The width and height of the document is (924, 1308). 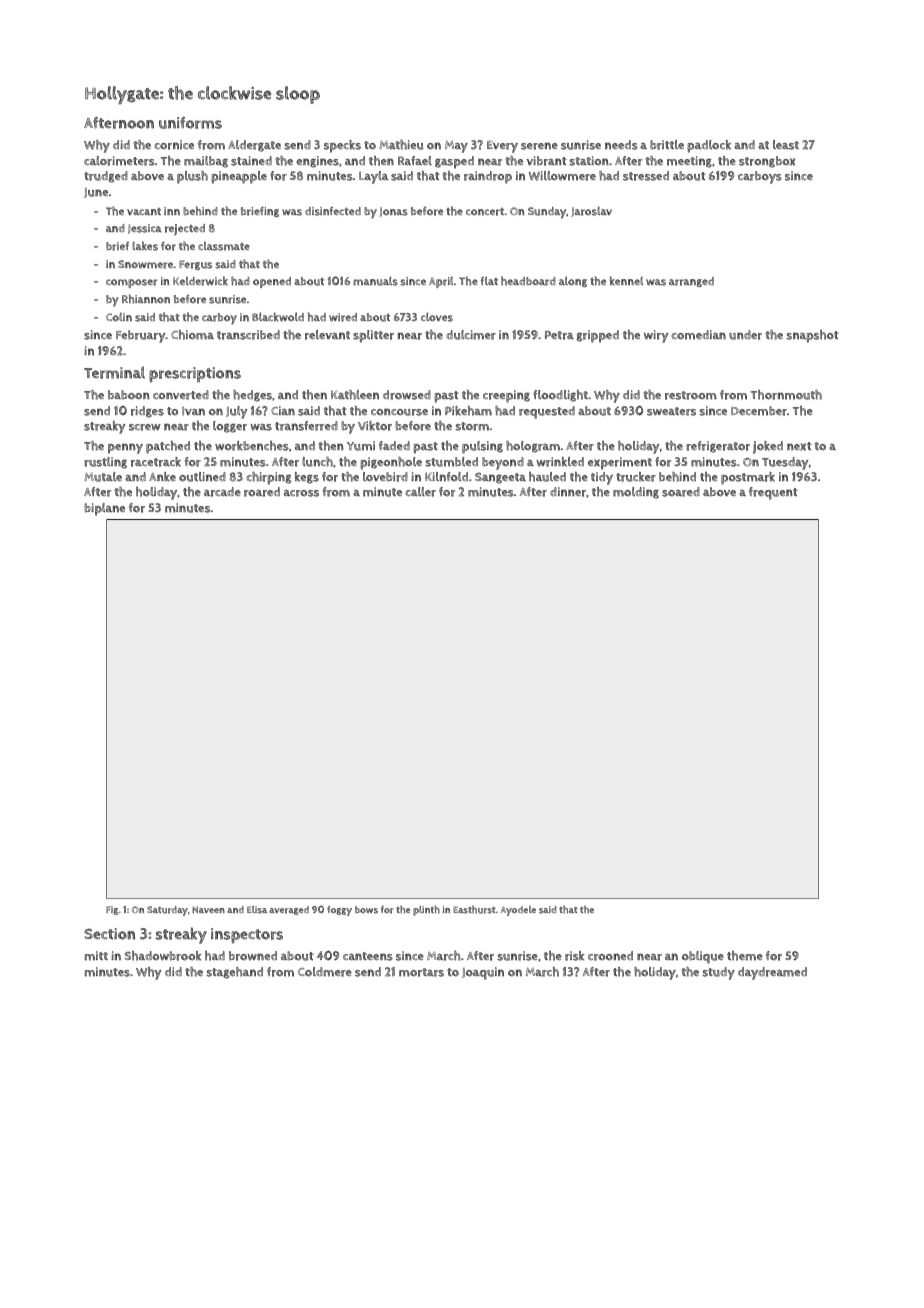 I want to click on strongbox, so click(x=767, y=162).
